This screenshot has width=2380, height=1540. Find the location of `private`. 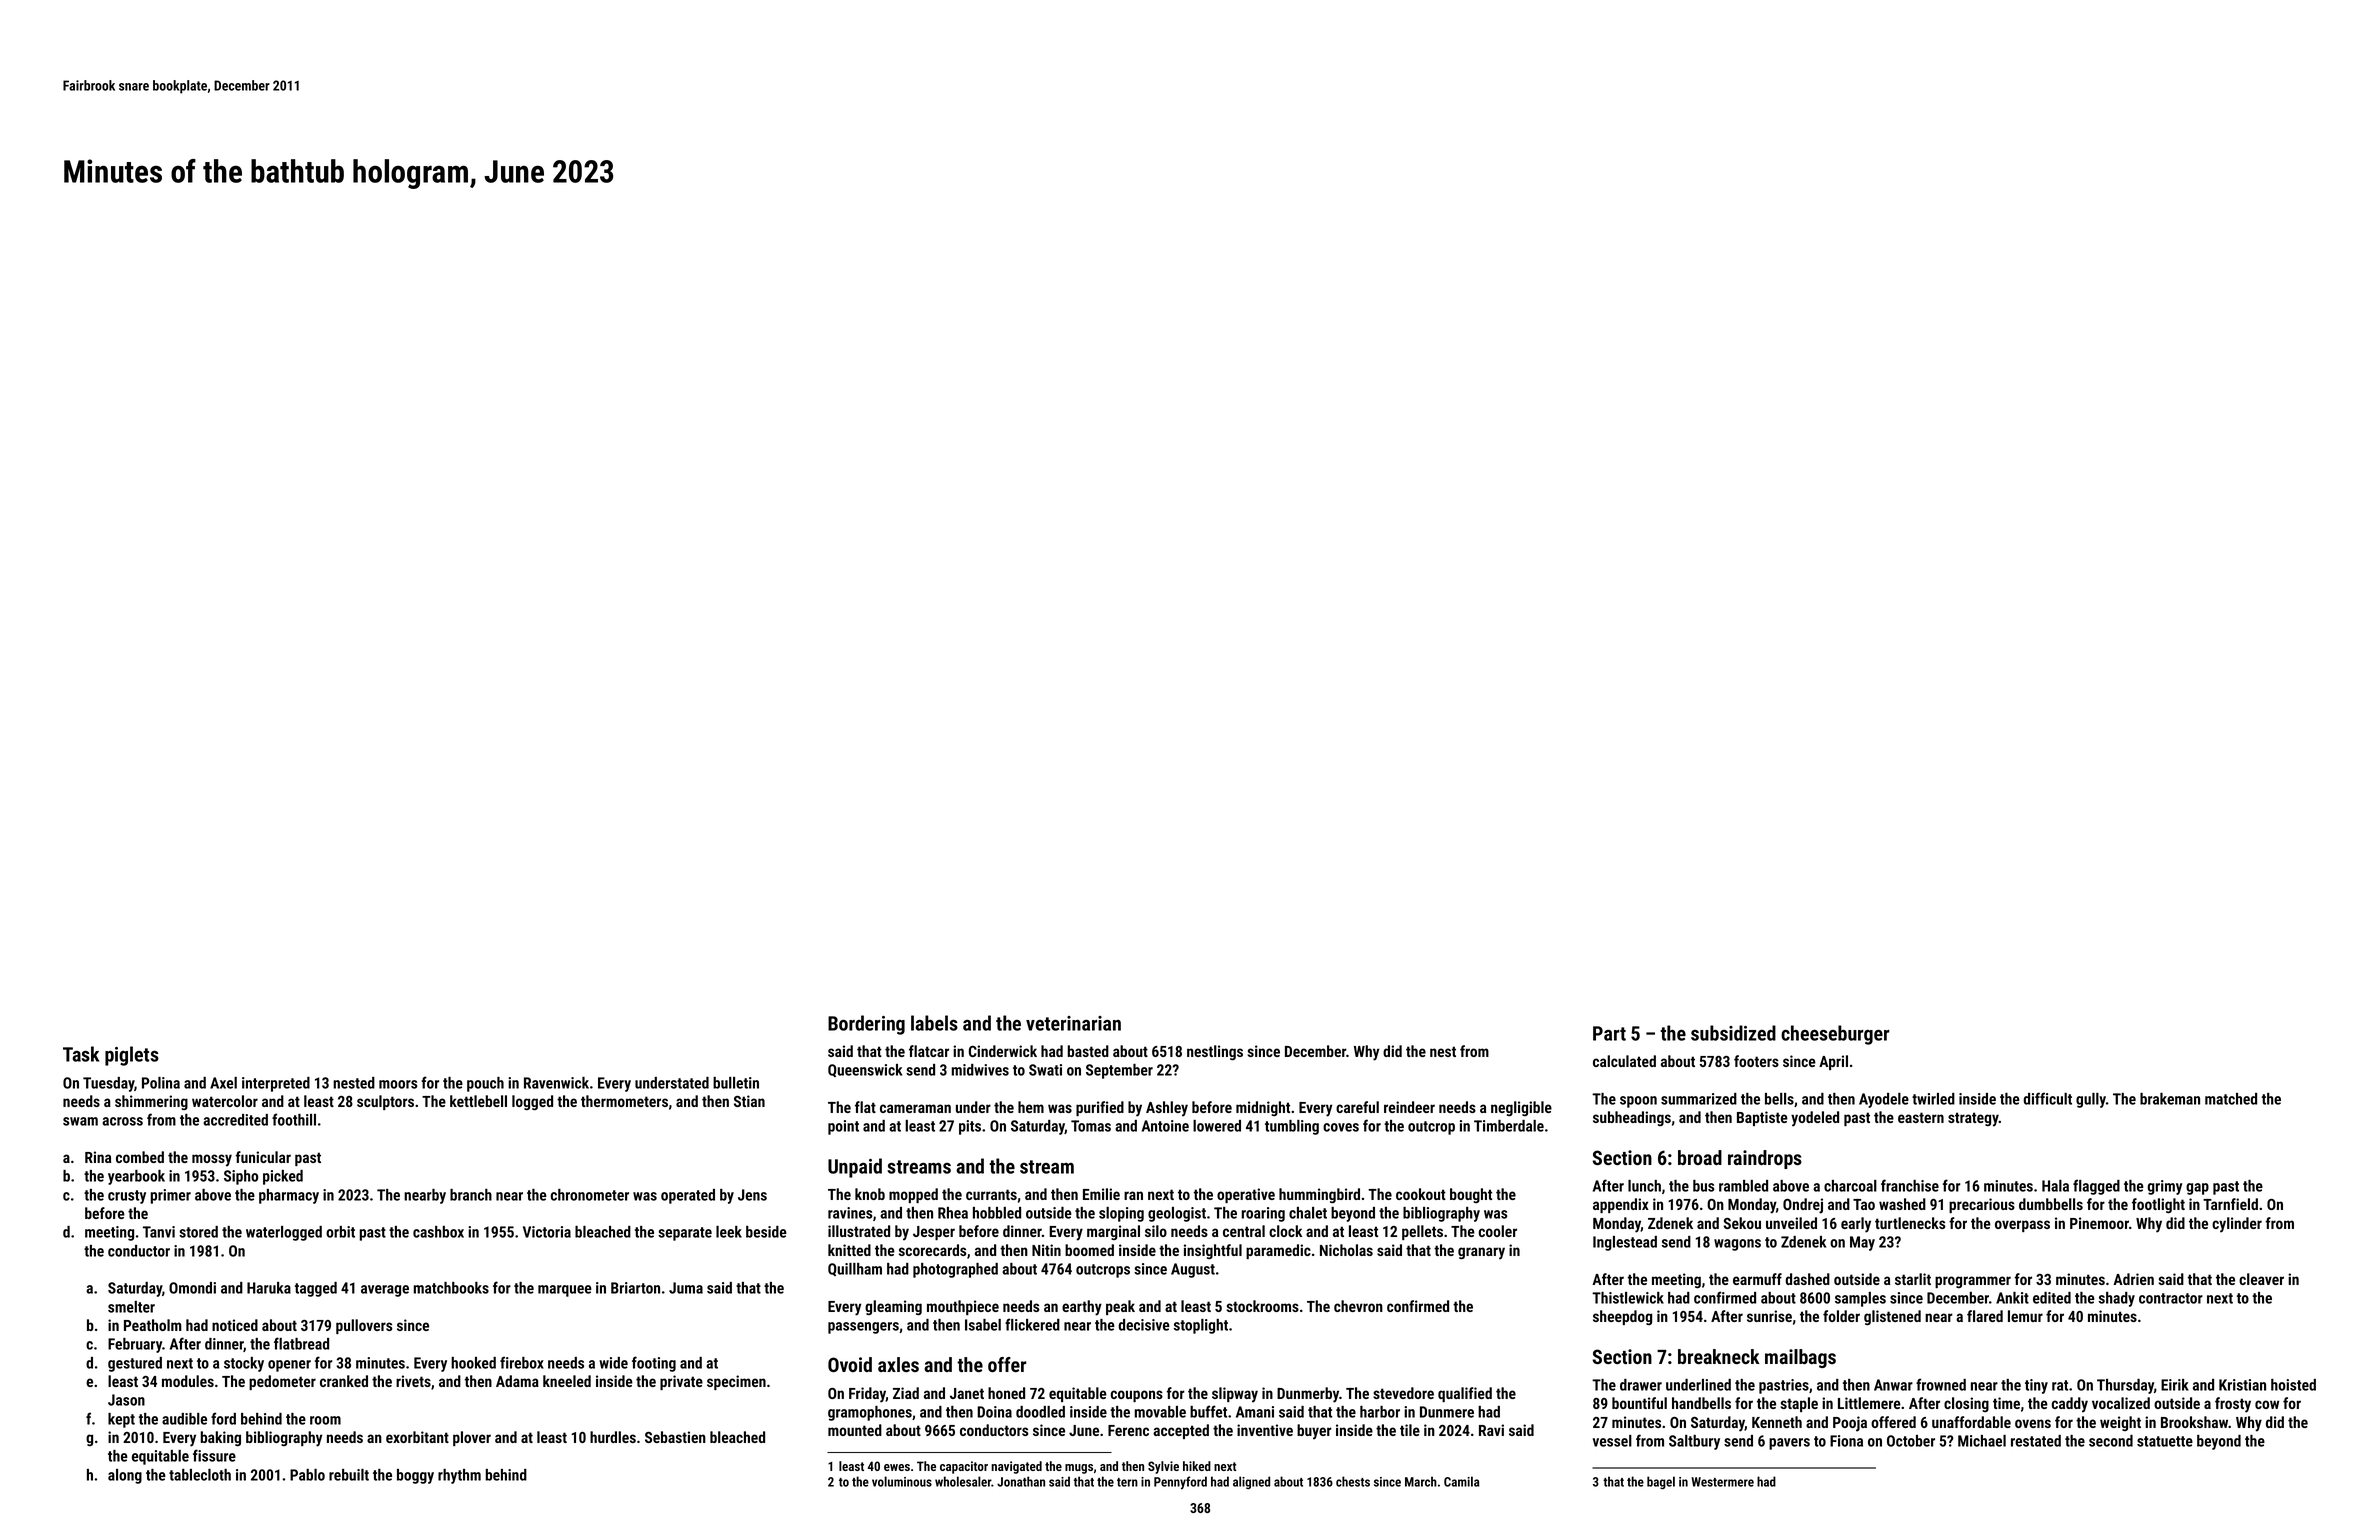

private is located at coordinates (681, 1382).
